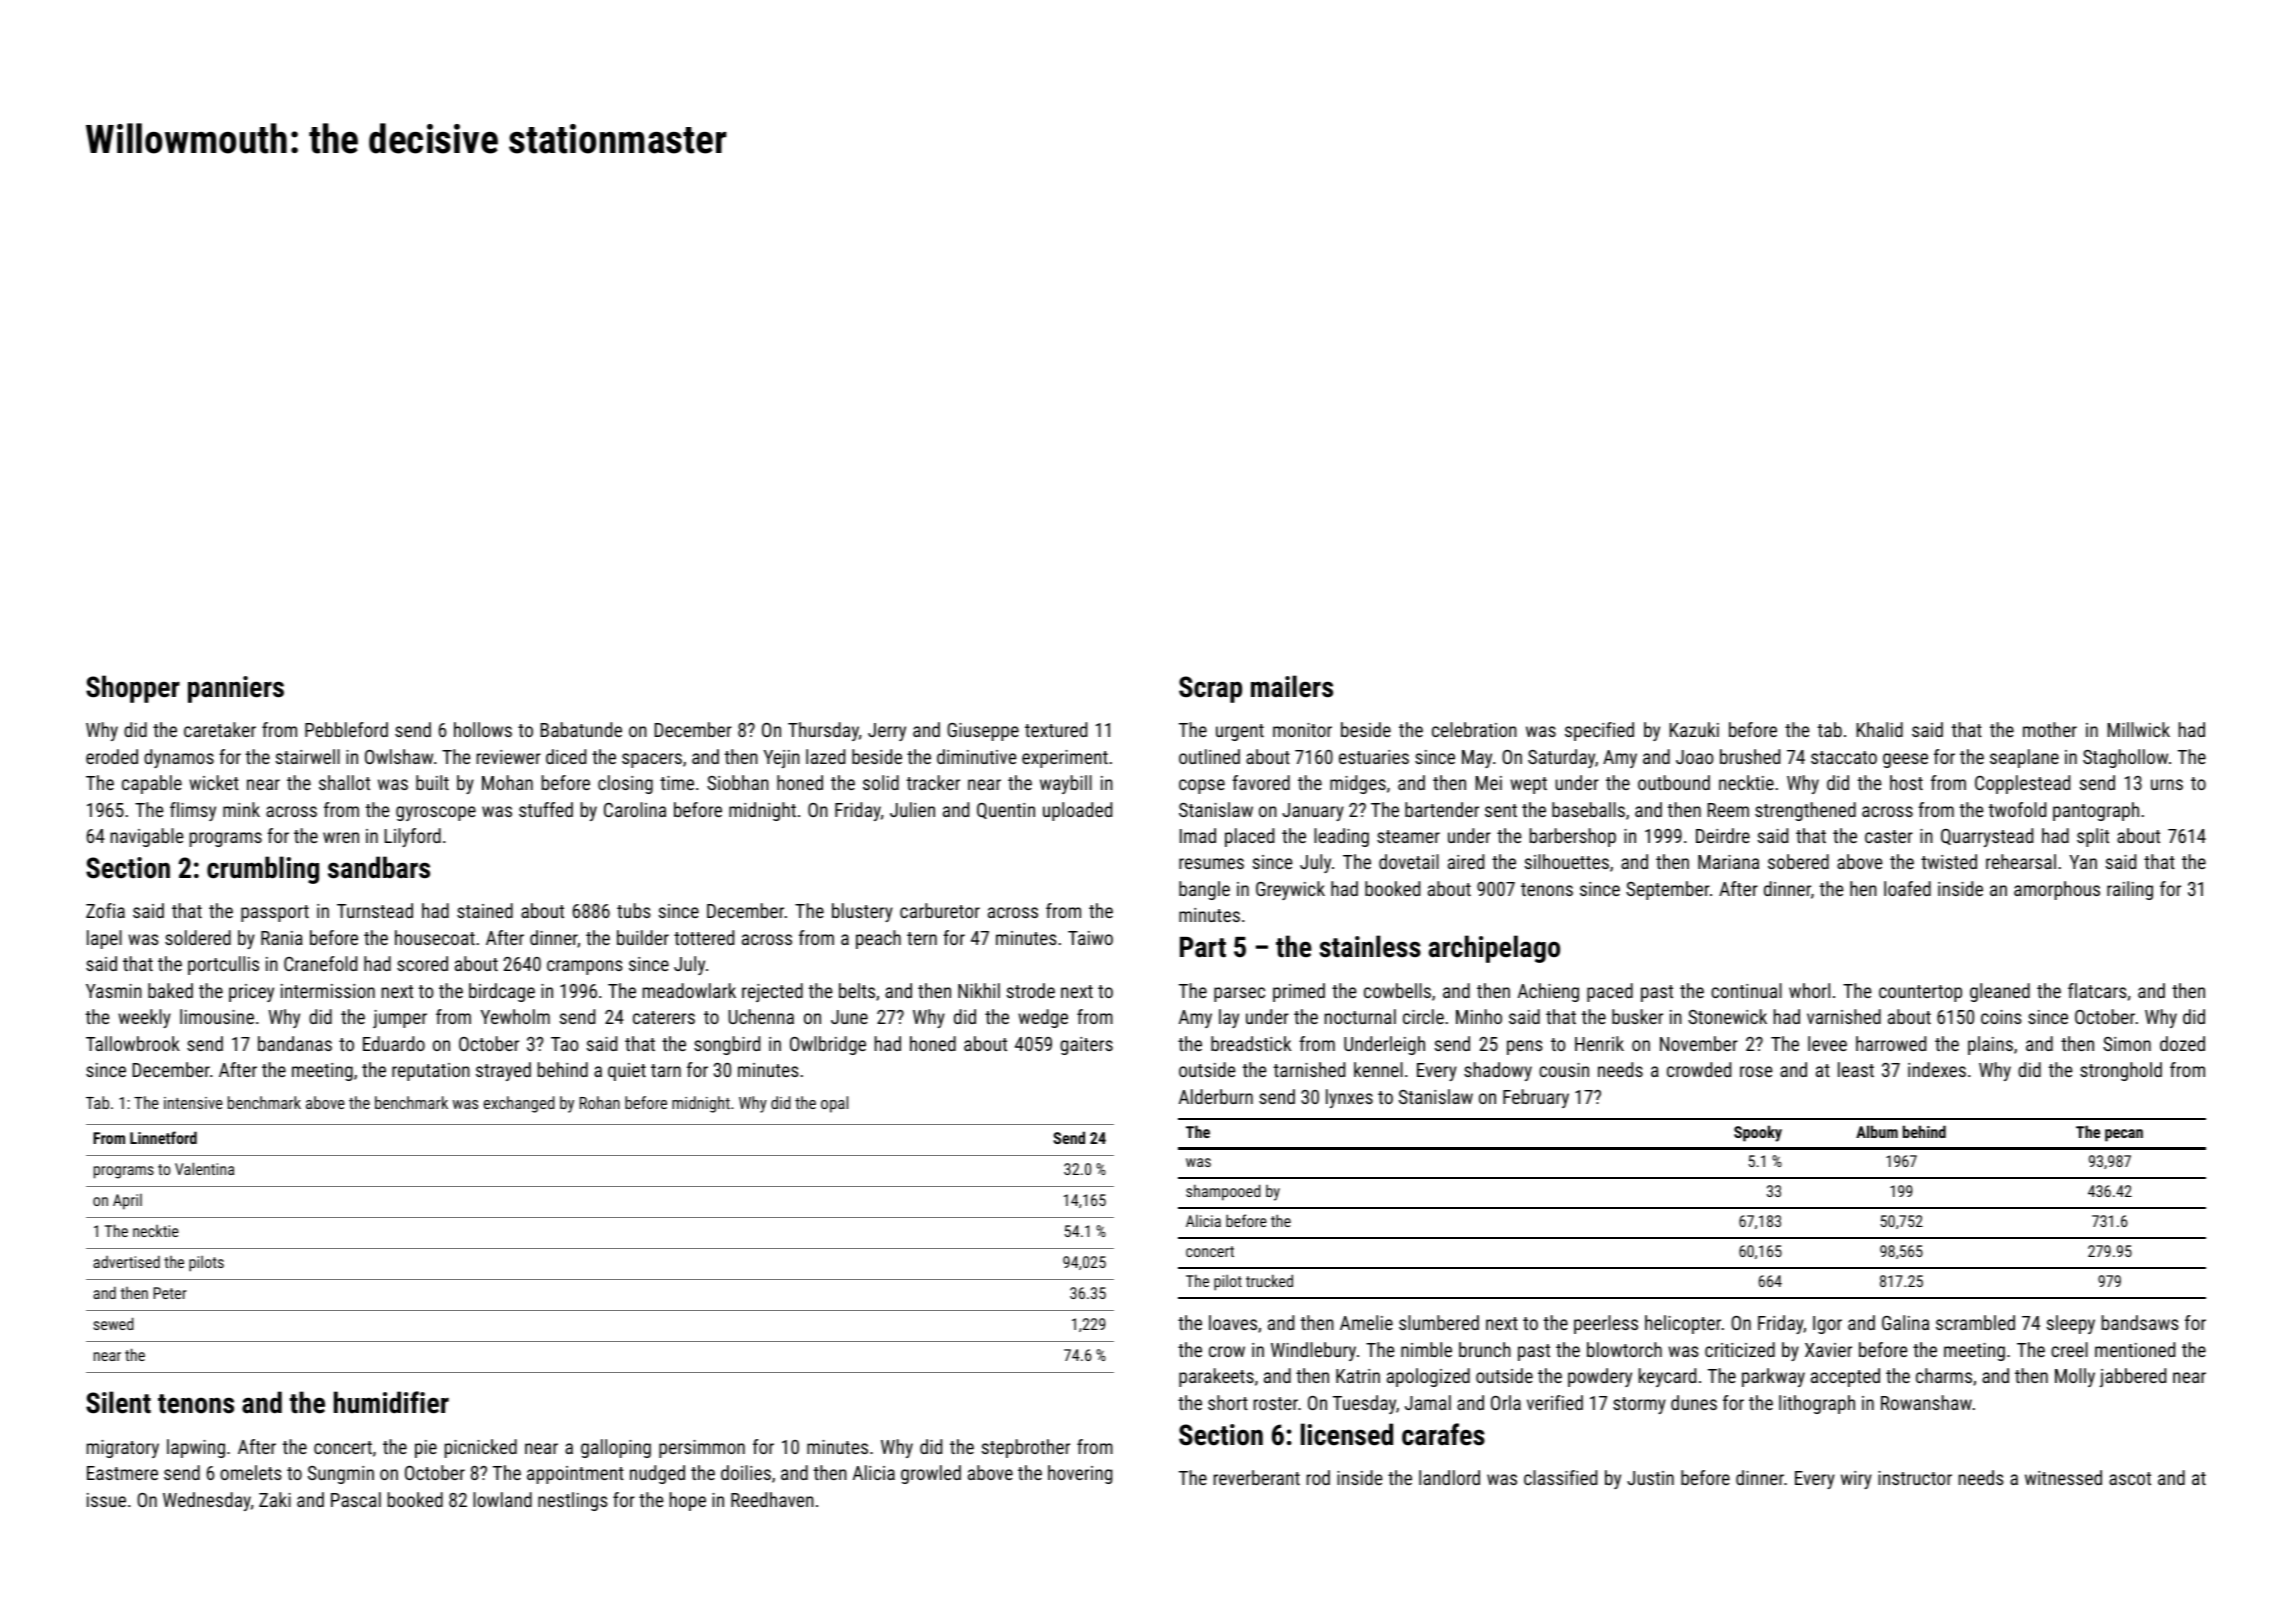  I want to click on picnicked, so click(481, 1448).
